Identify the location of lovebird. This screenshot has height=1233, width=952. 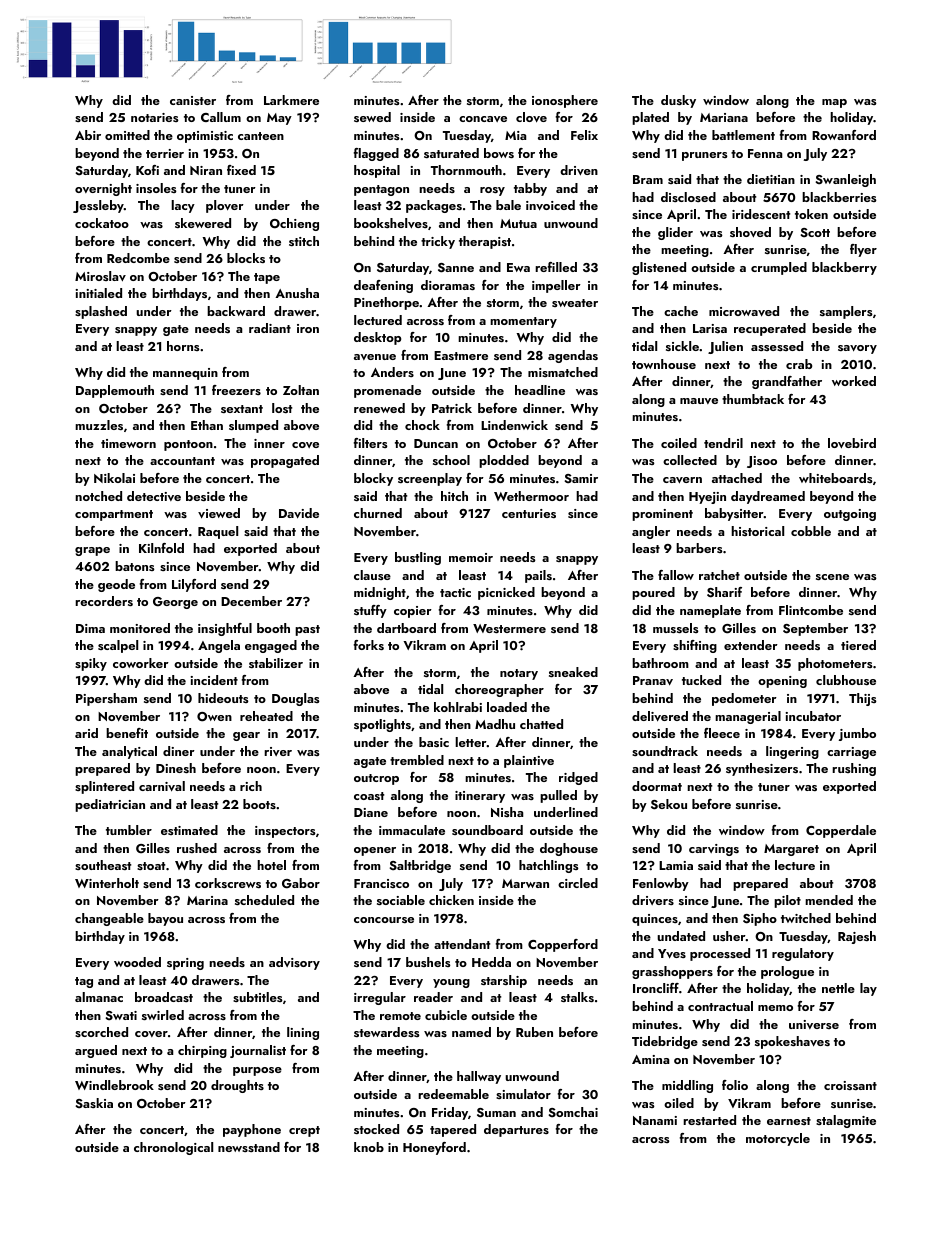
(852, 443).
